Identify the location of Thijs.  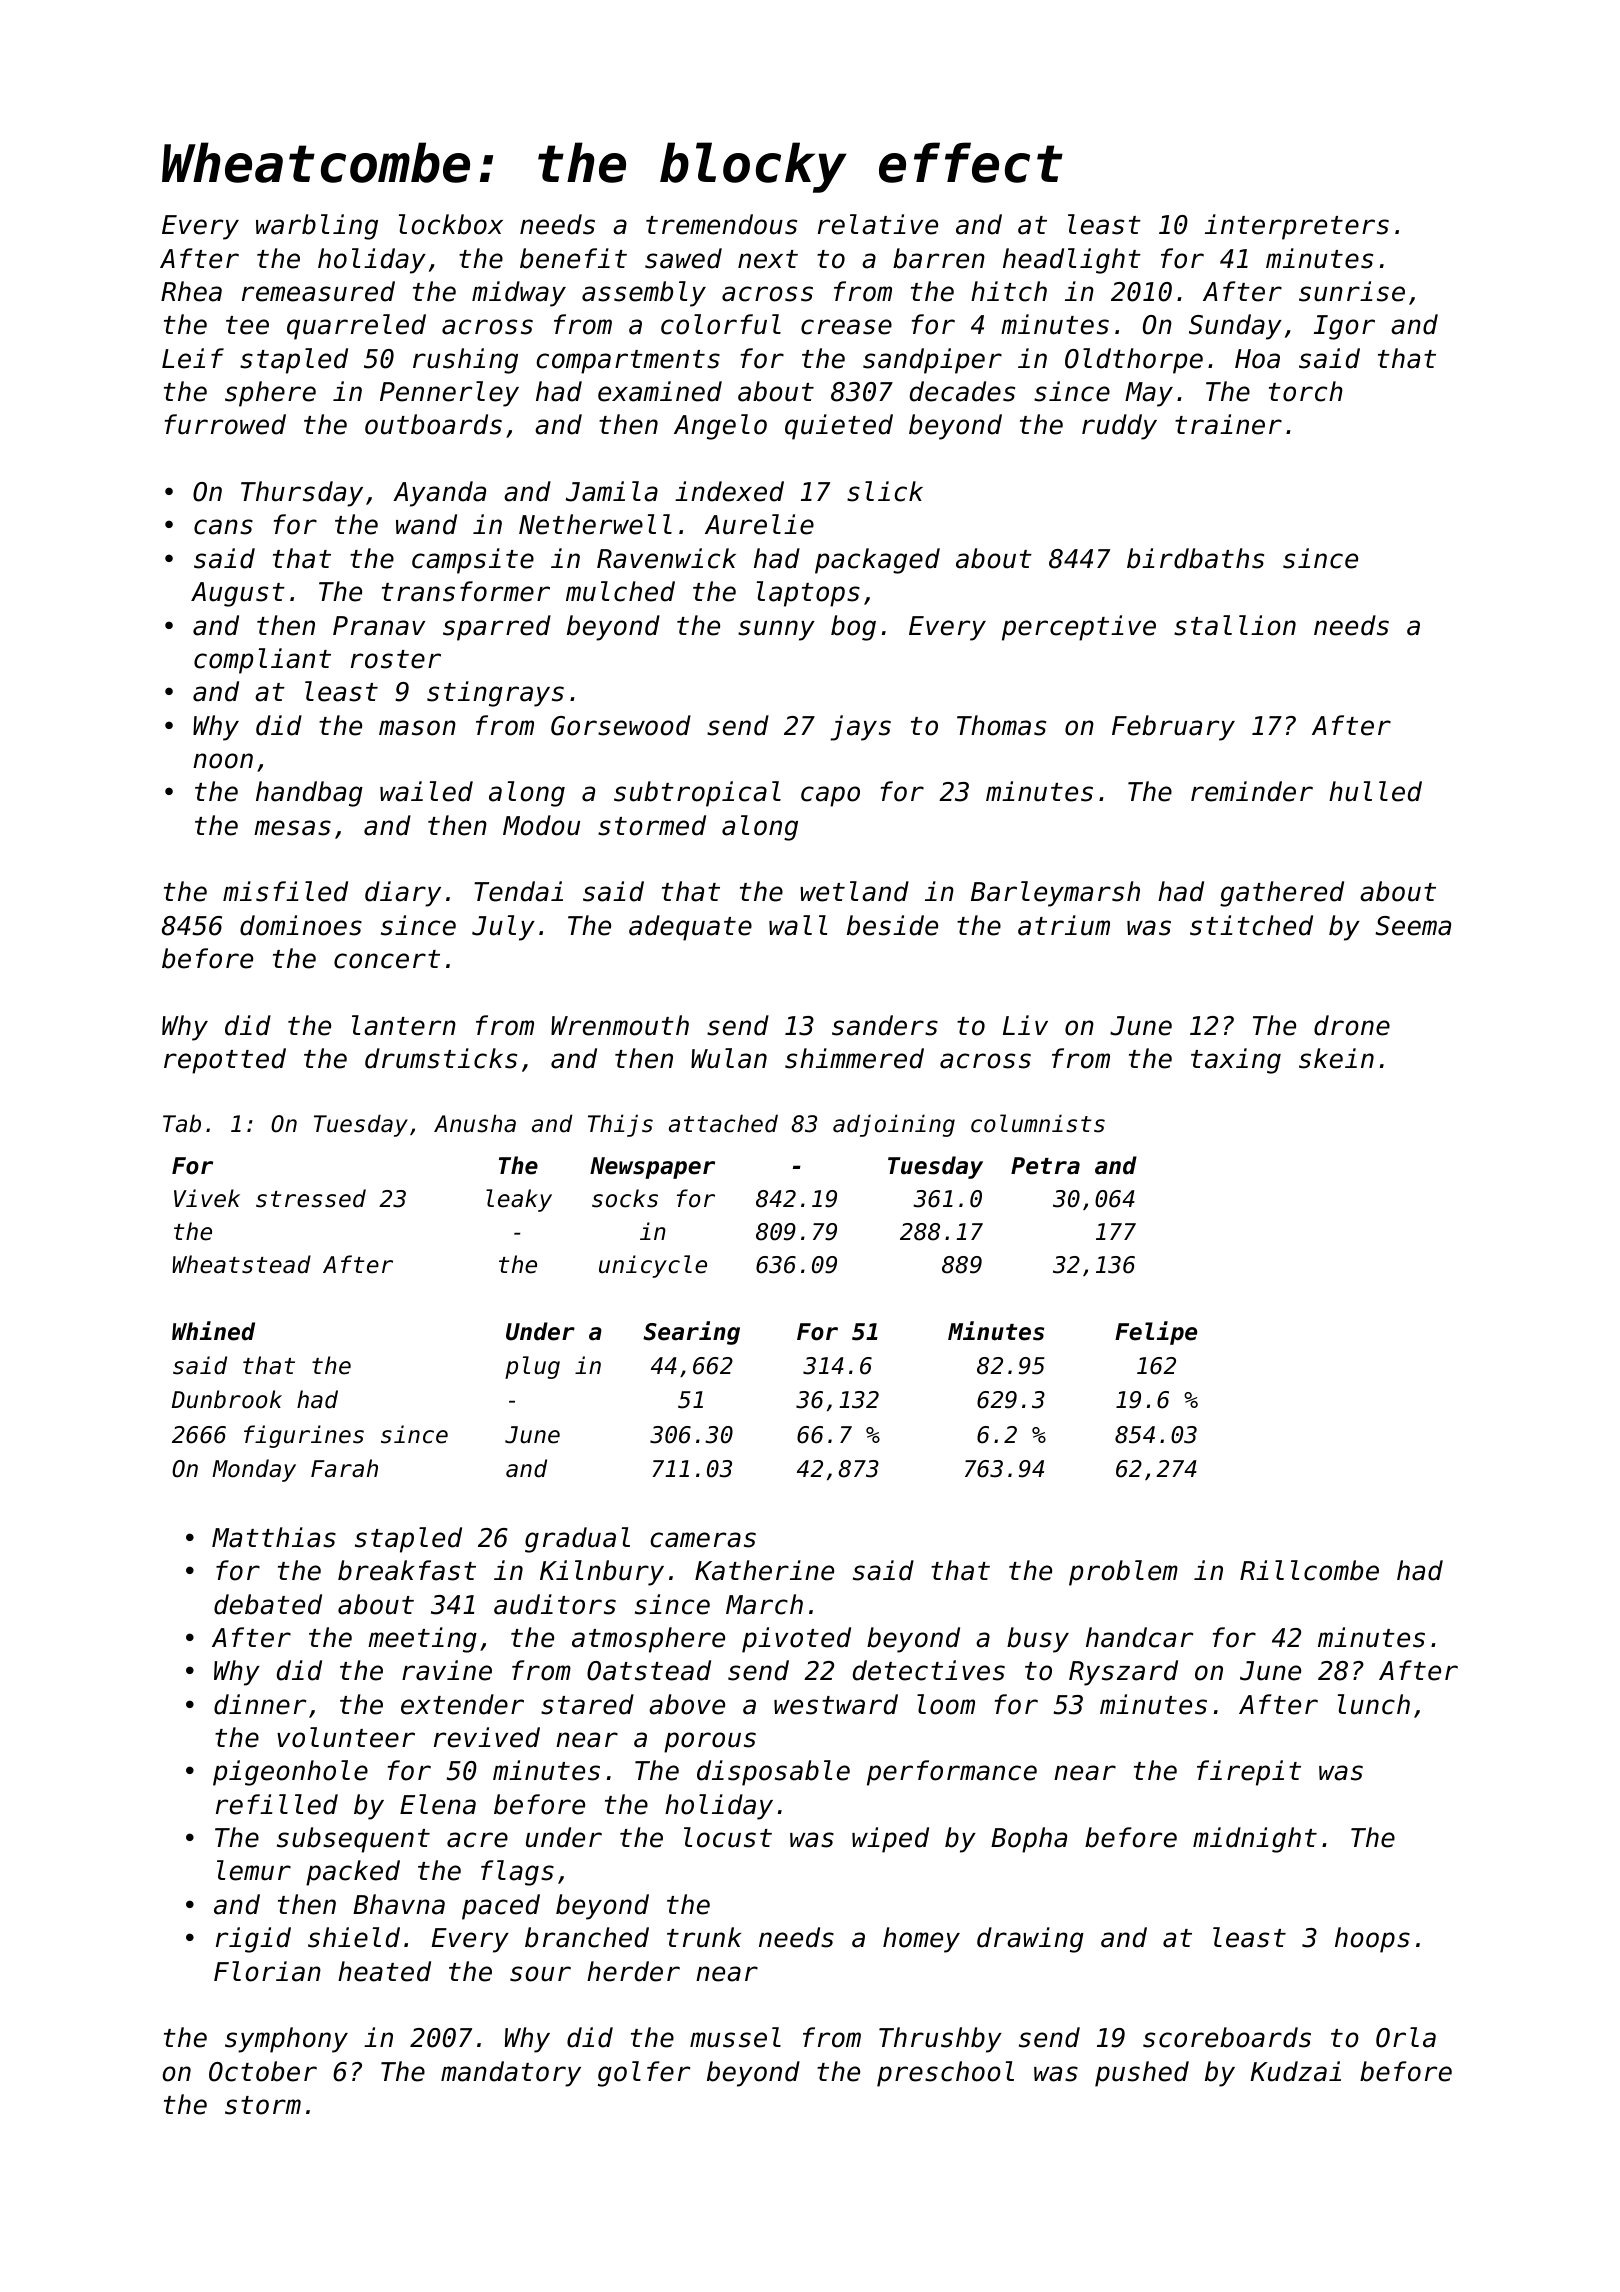
(620, 1125).
